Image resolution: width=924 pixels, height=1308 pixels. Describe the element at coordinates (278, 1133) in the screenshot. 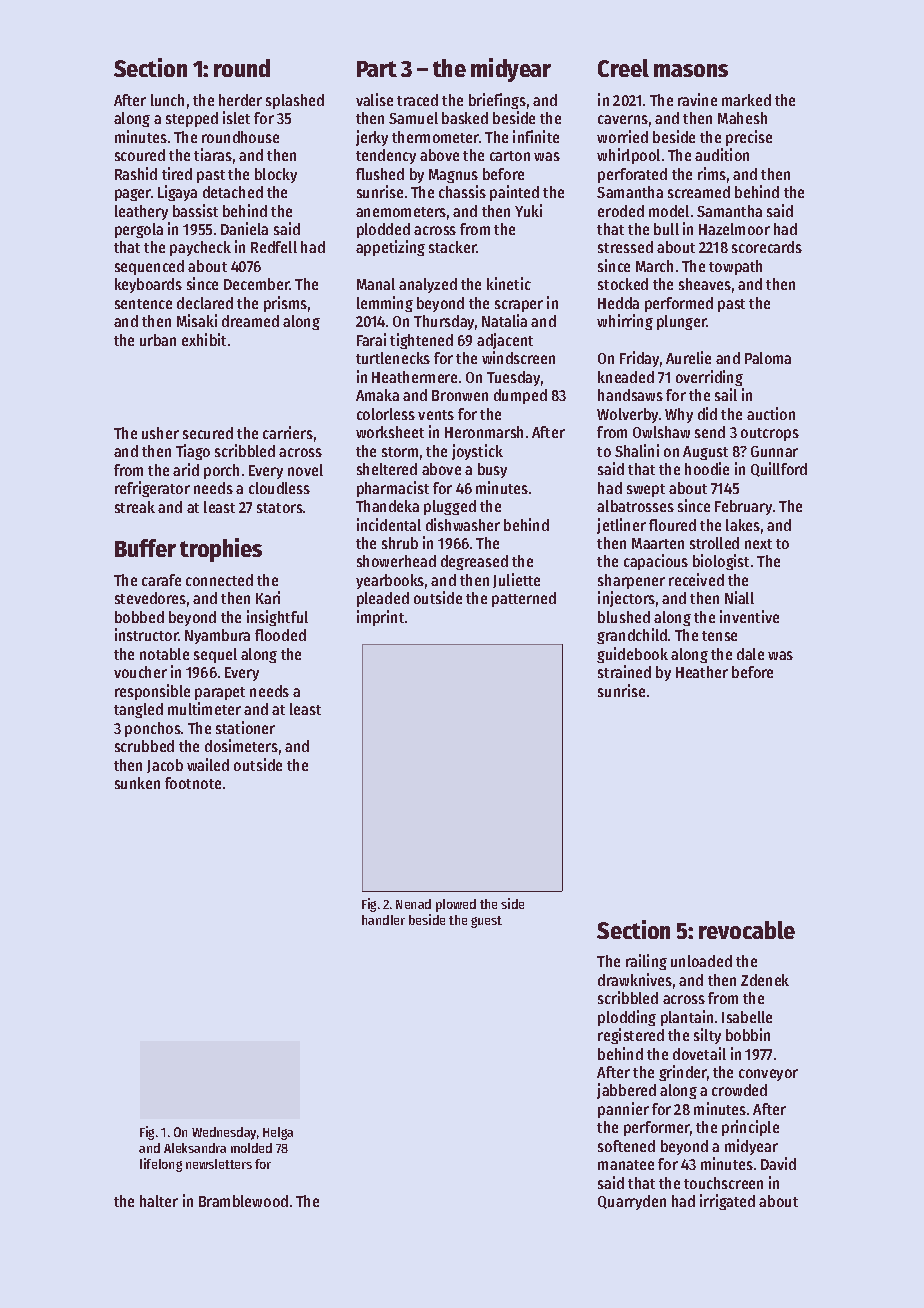

I see `Helga` at that location.
